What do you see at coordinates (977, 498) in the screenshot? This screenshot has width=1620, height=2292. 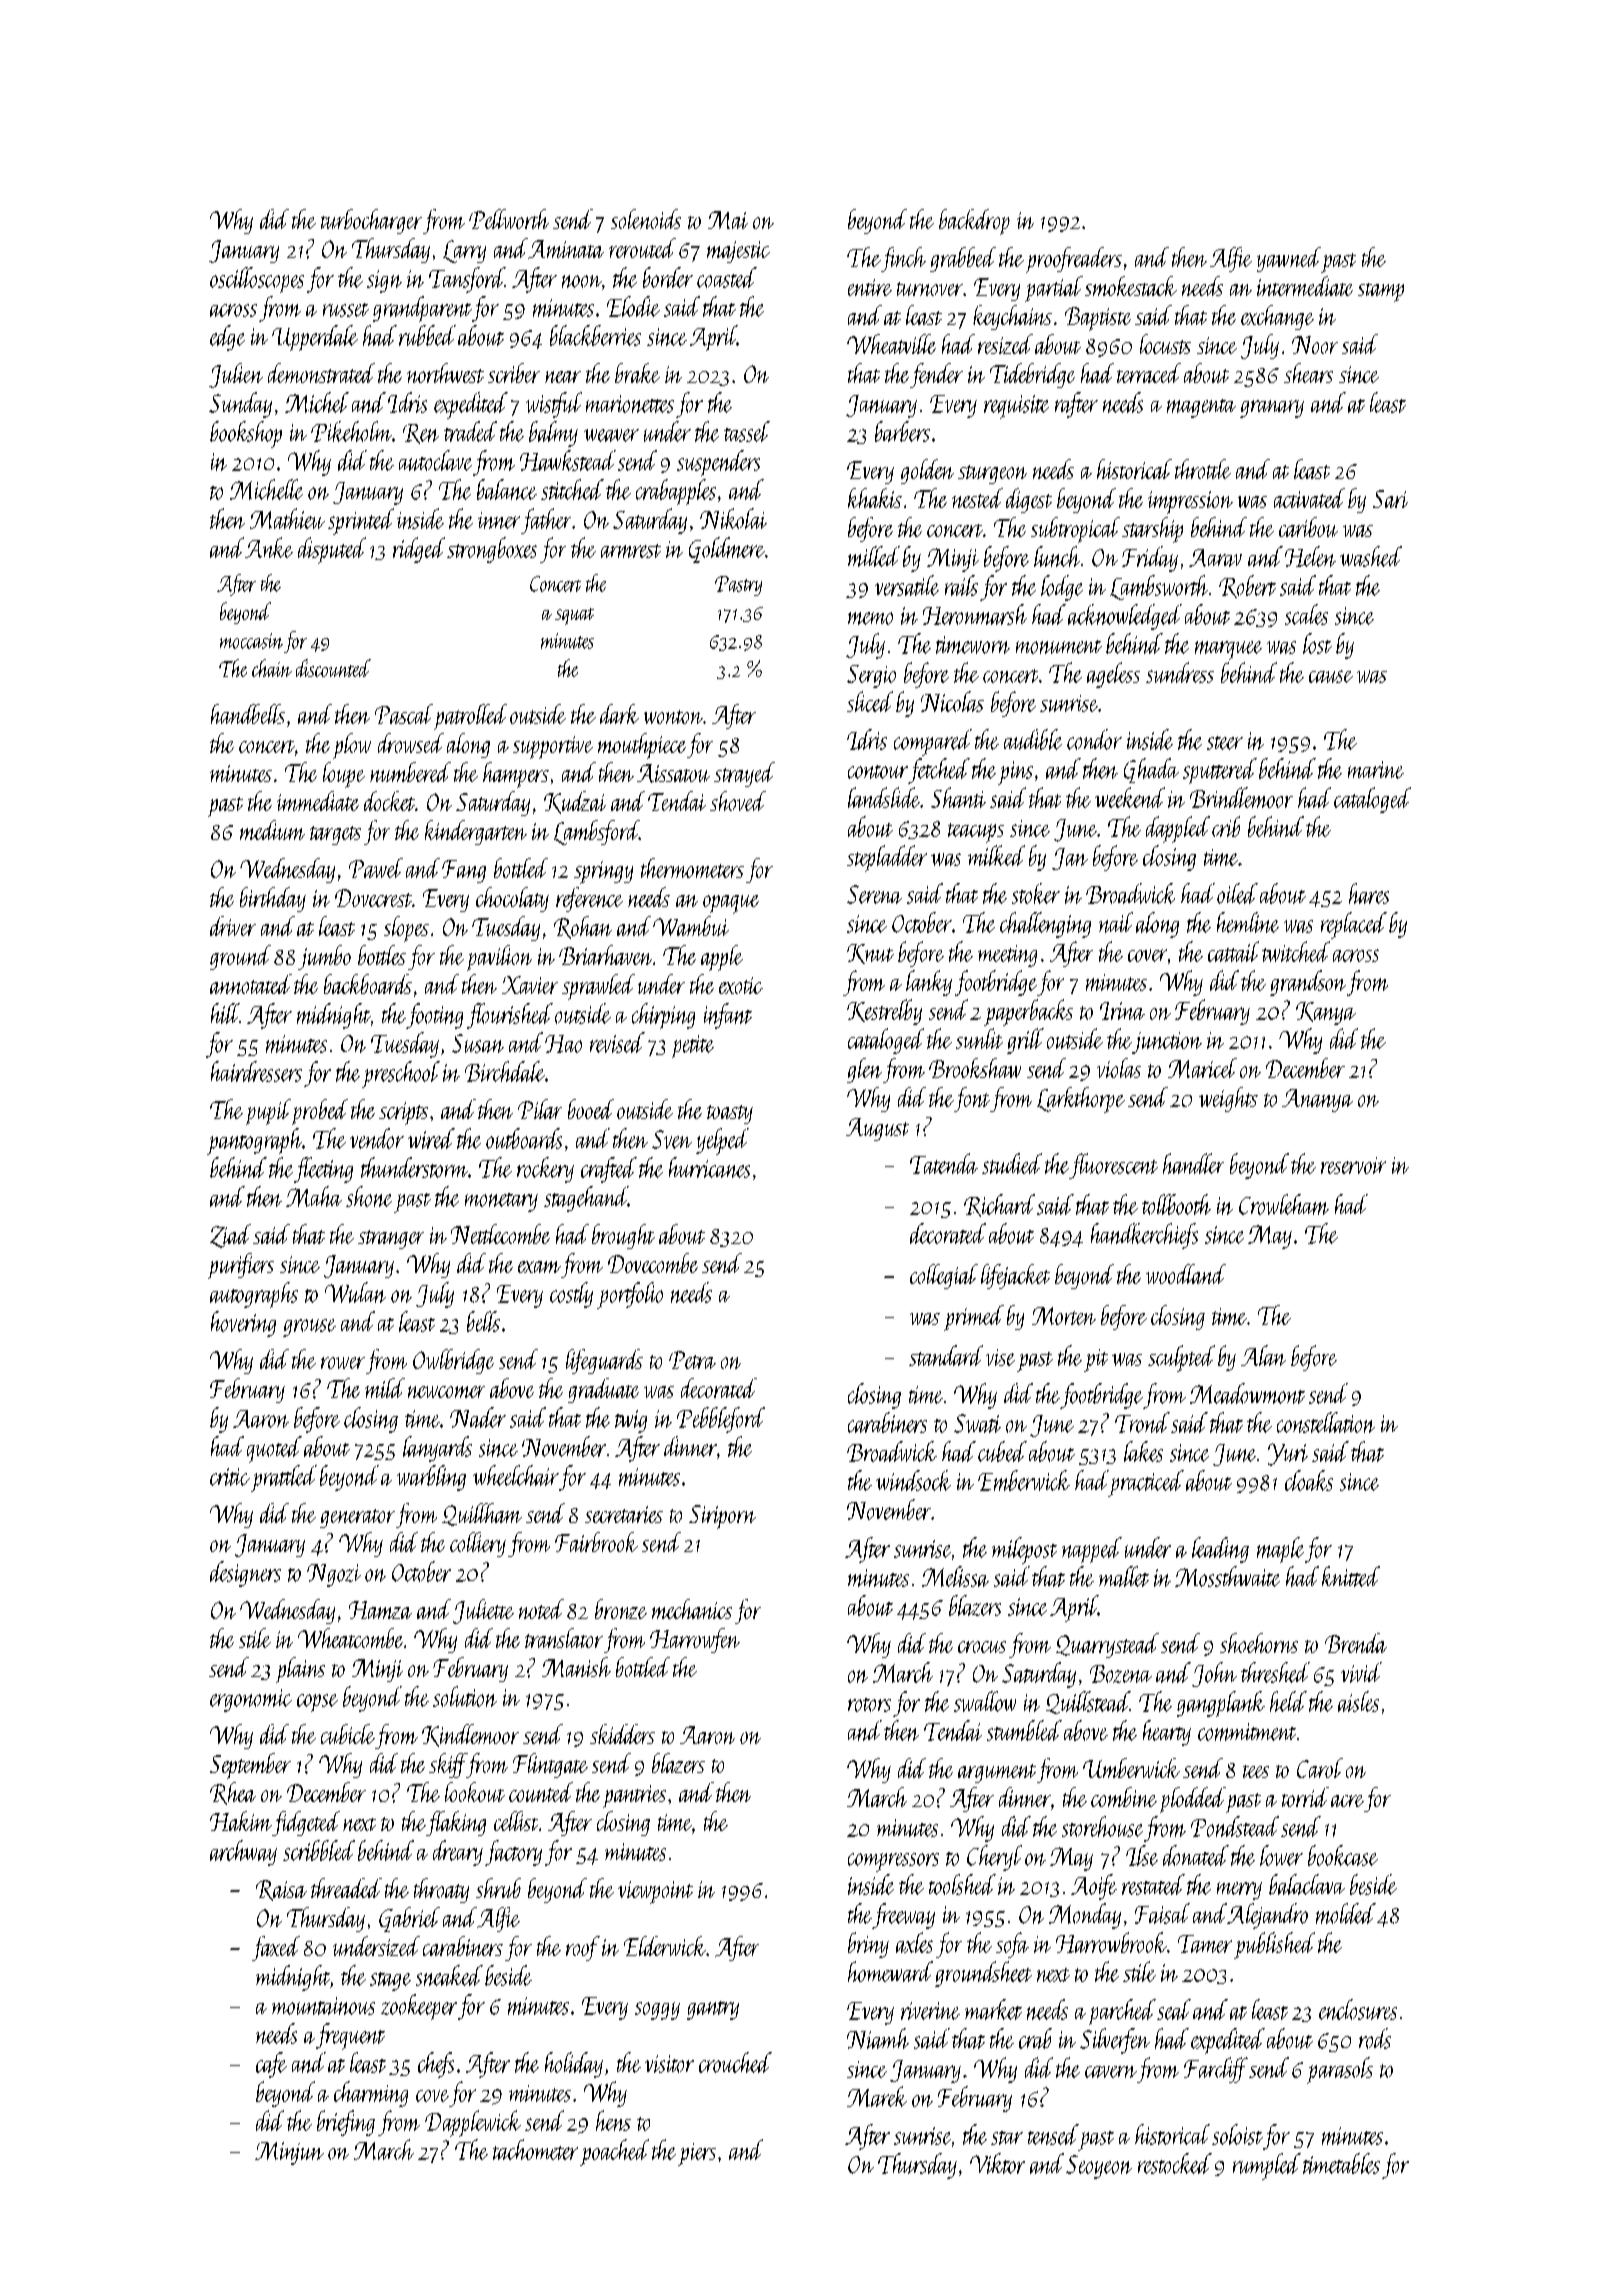 I see `nested` at bounding box center [977, 498].
